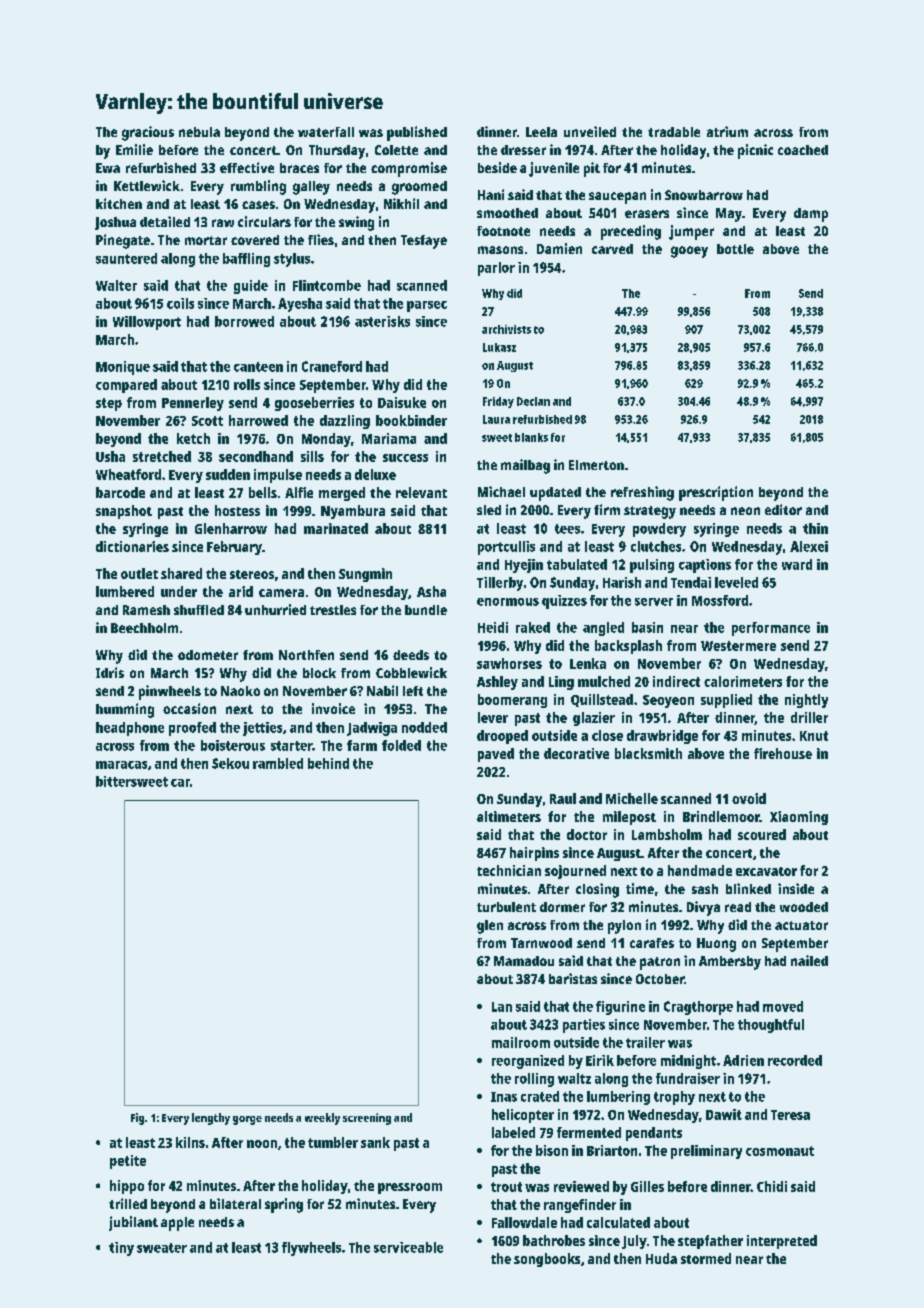 The image size is (924, 1308). I want to click on interpreted, so click(782, 1242).
